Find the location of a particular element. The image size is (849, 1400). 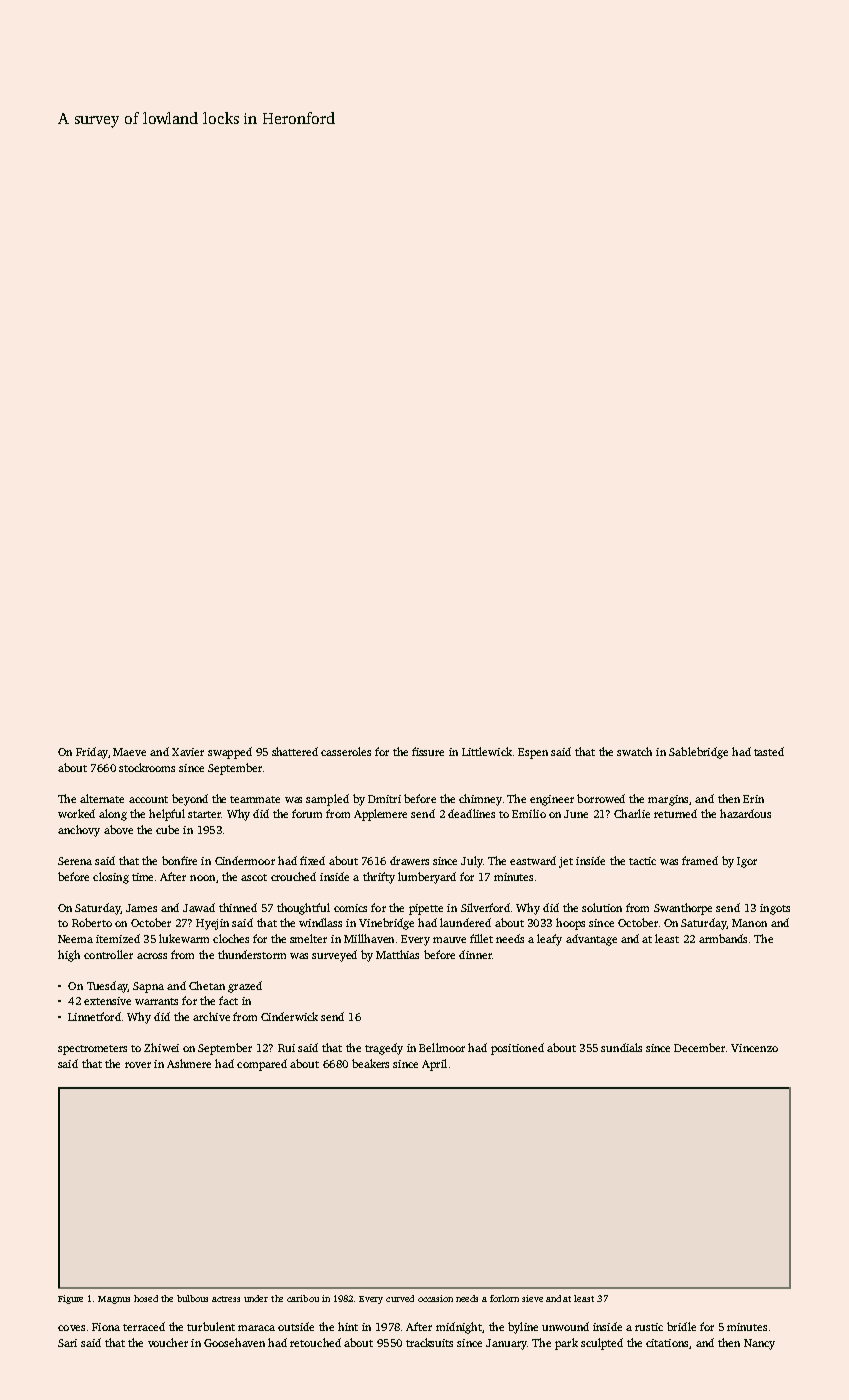

citations is located at coordinates (667, 1343).
